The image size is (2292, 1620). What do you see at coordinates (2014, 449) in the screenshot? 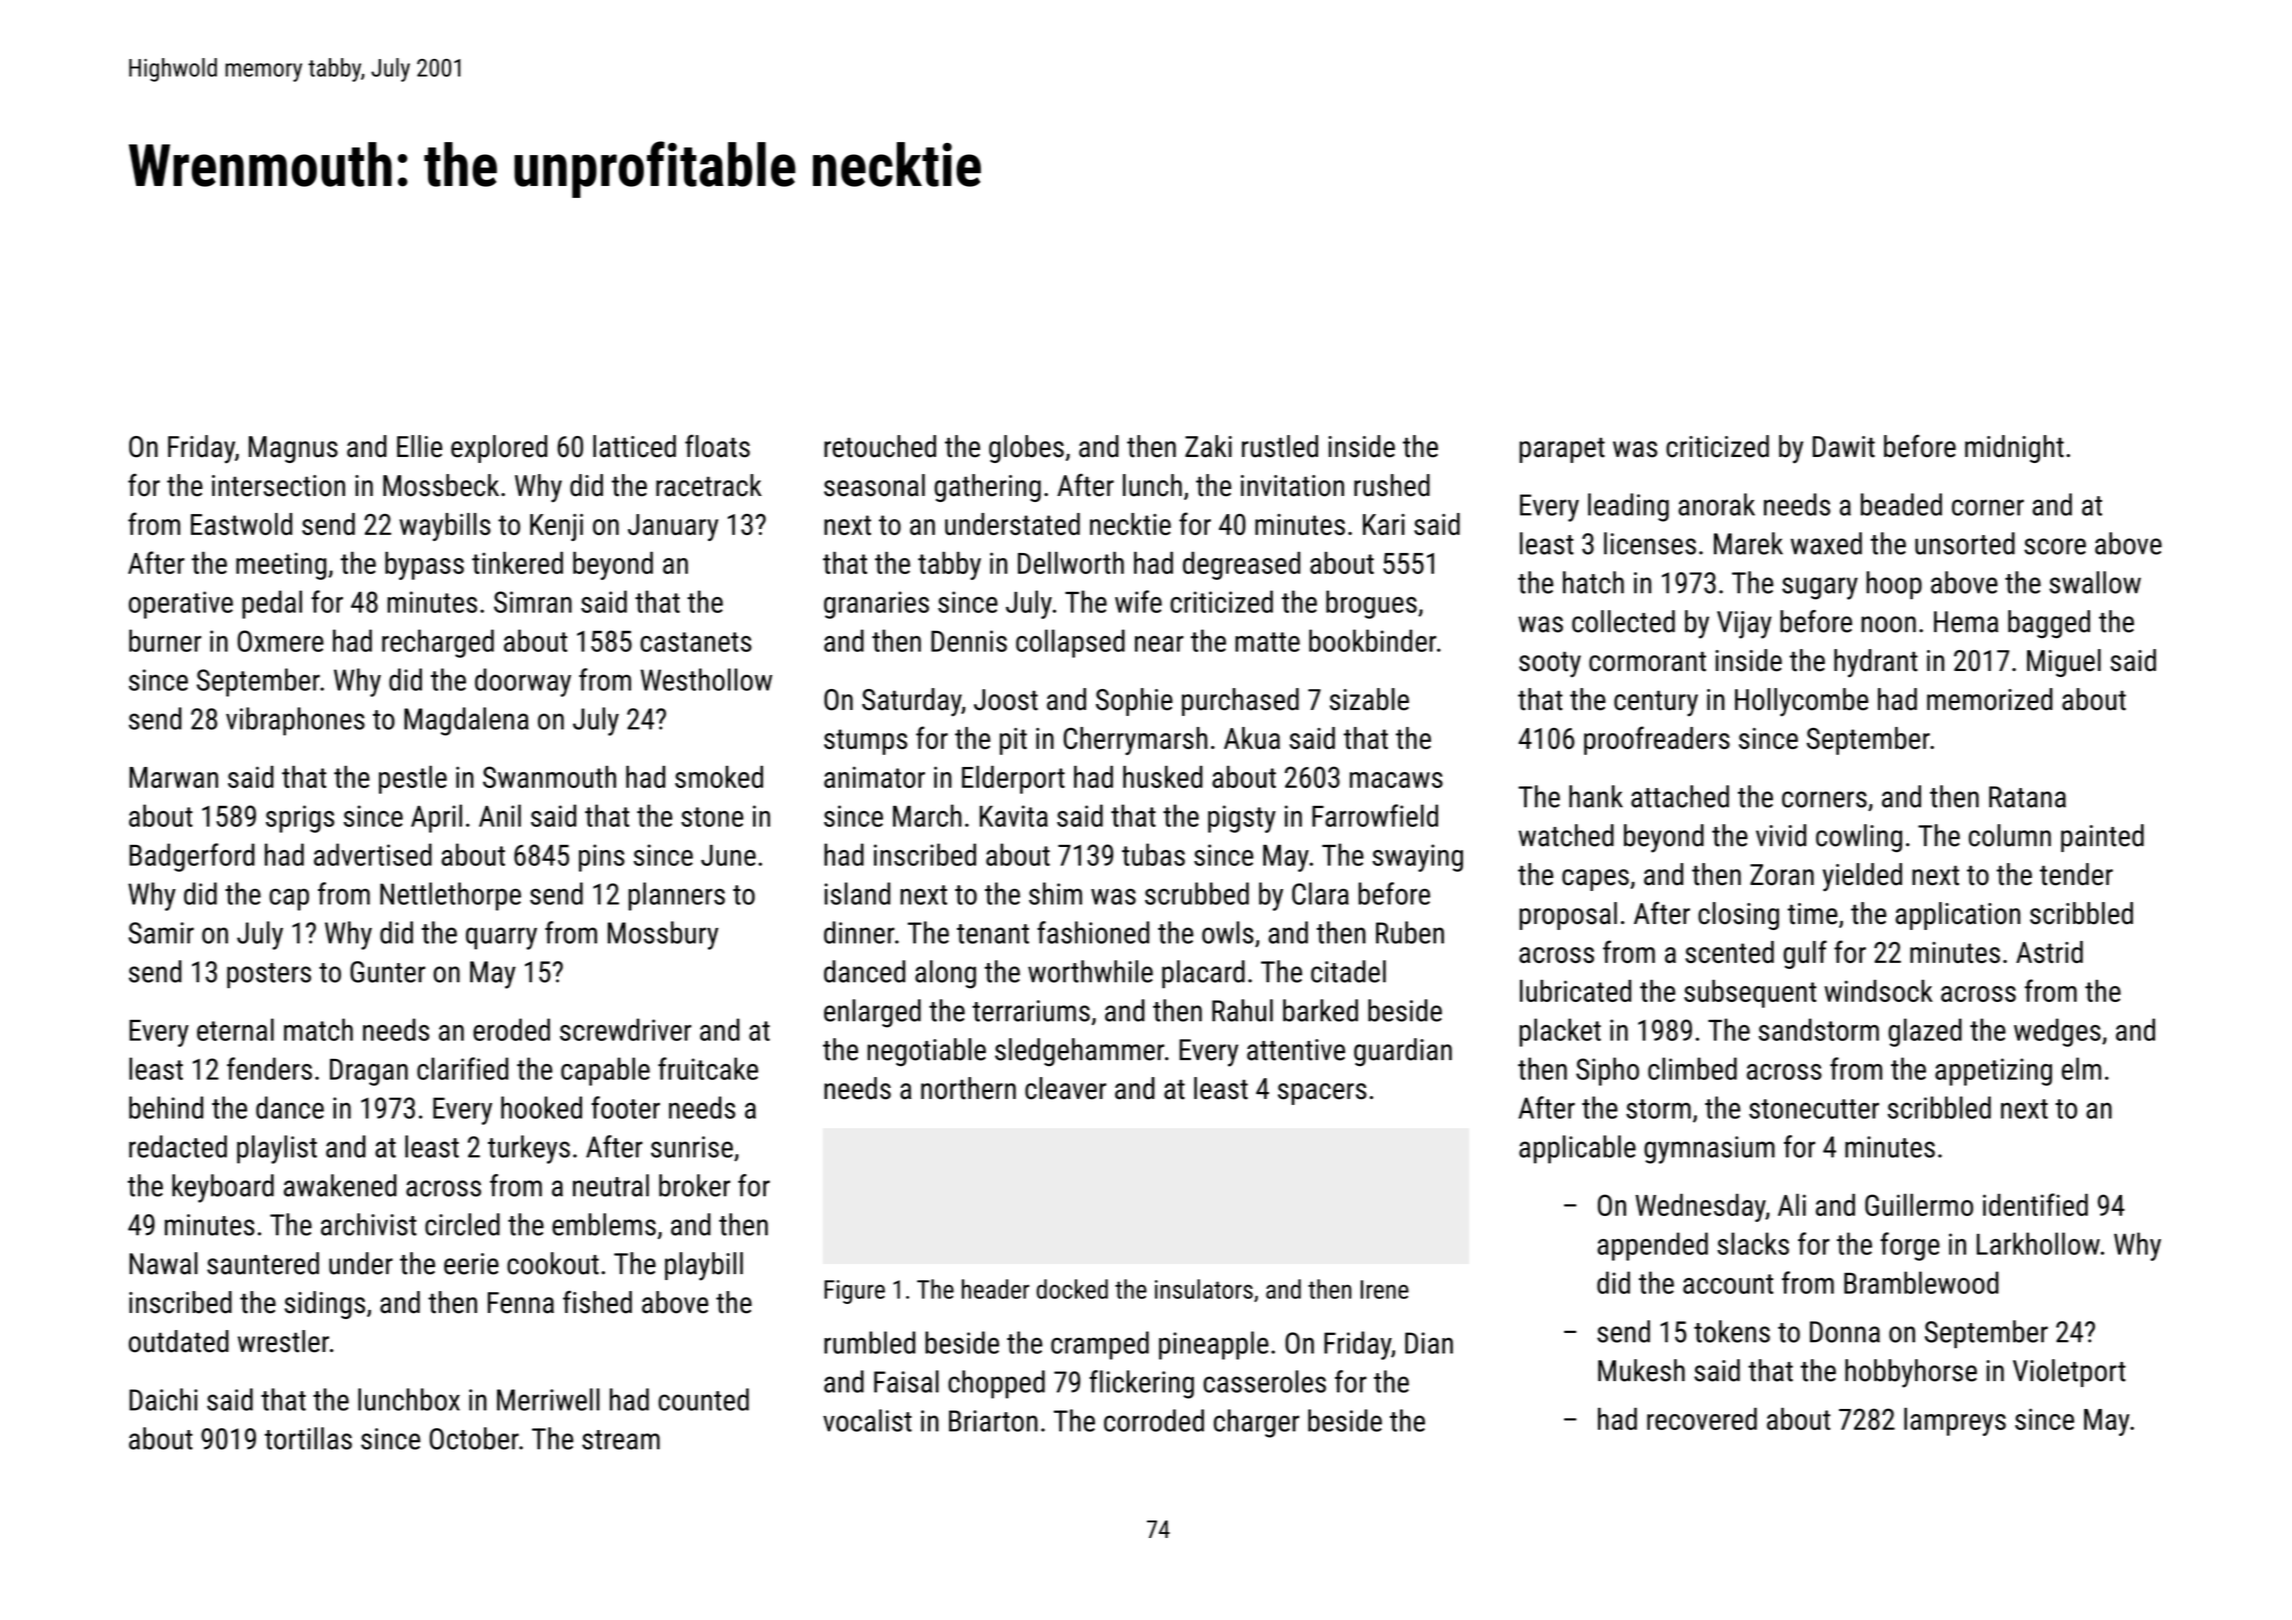
I see `midnight` at bounding box center [2014, 449].
